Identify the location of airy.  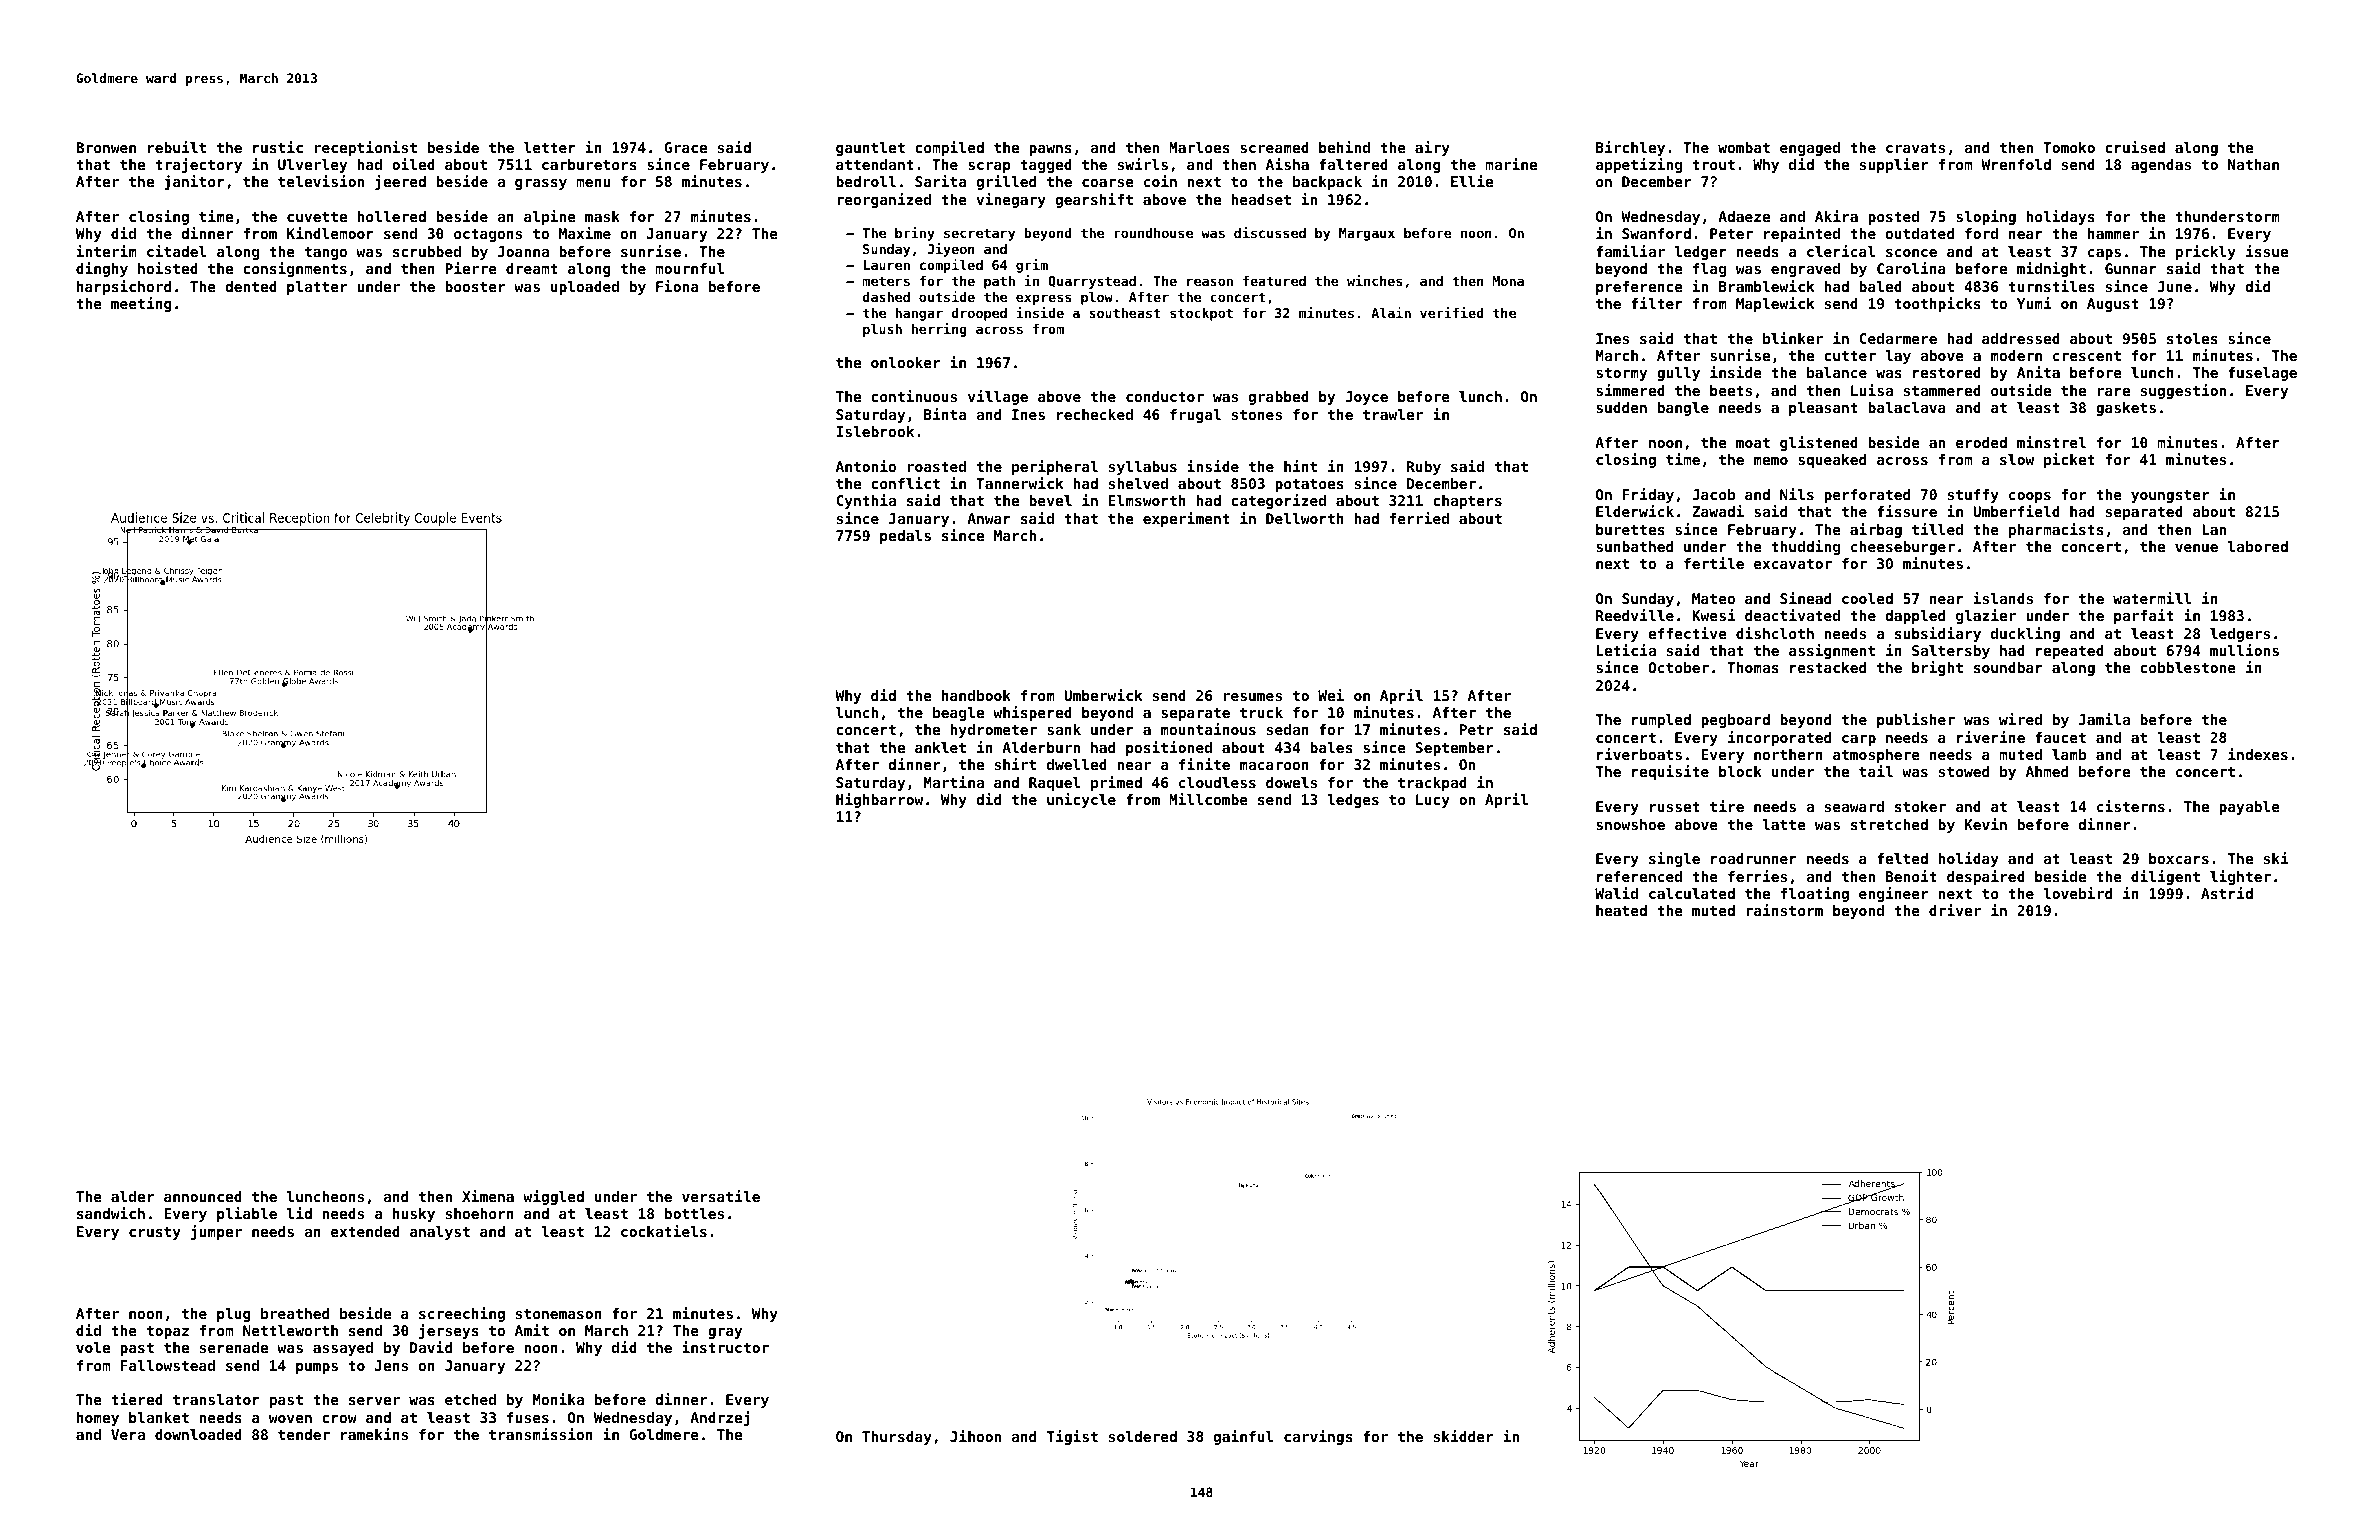
(1432, 148).
